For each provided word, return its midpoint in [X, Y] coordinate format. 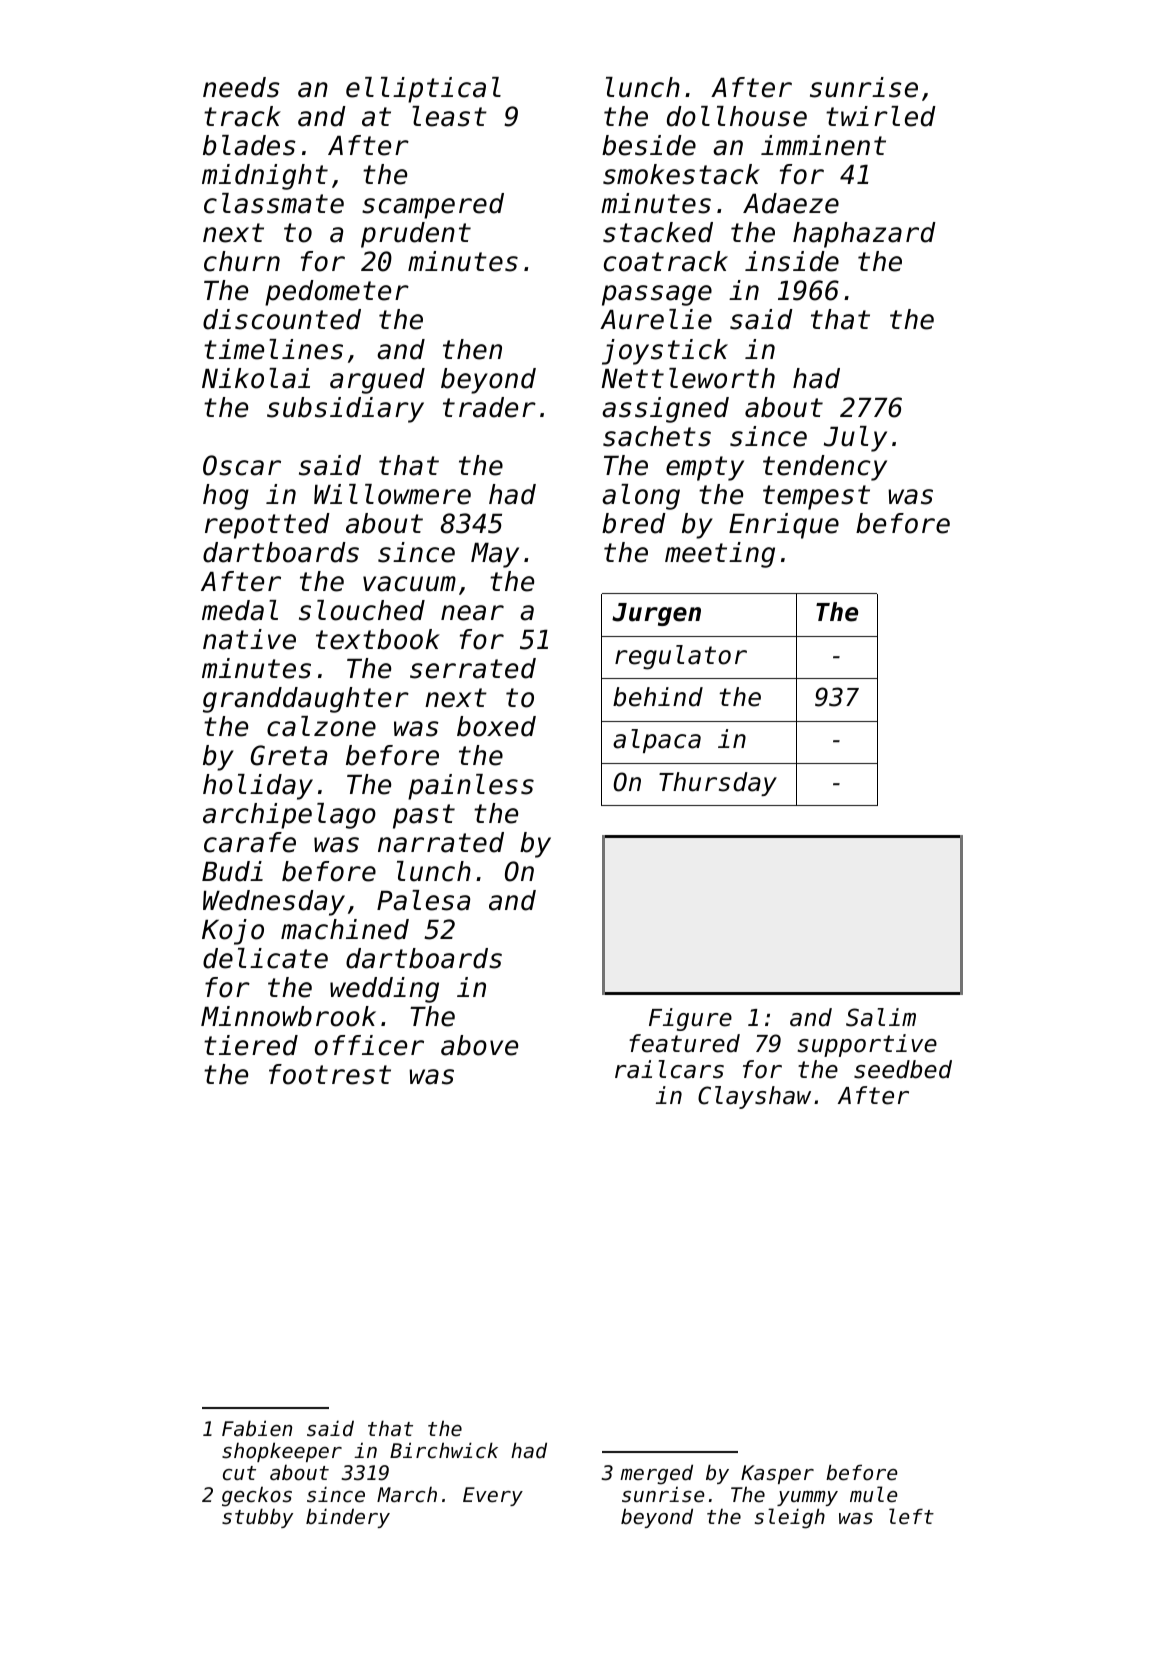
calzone [321, 726]
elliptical [423, 90]
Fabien [257, 1428]
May [495, 555]
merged [656, 1474]
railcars [669, 1069]
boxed [496, 726]
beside [649, 145]
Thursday [718, 784]
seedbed [903, 1069]
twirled [881, 116]
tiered [251, 1045]
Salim [881, 1017]
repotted [267, 526]
